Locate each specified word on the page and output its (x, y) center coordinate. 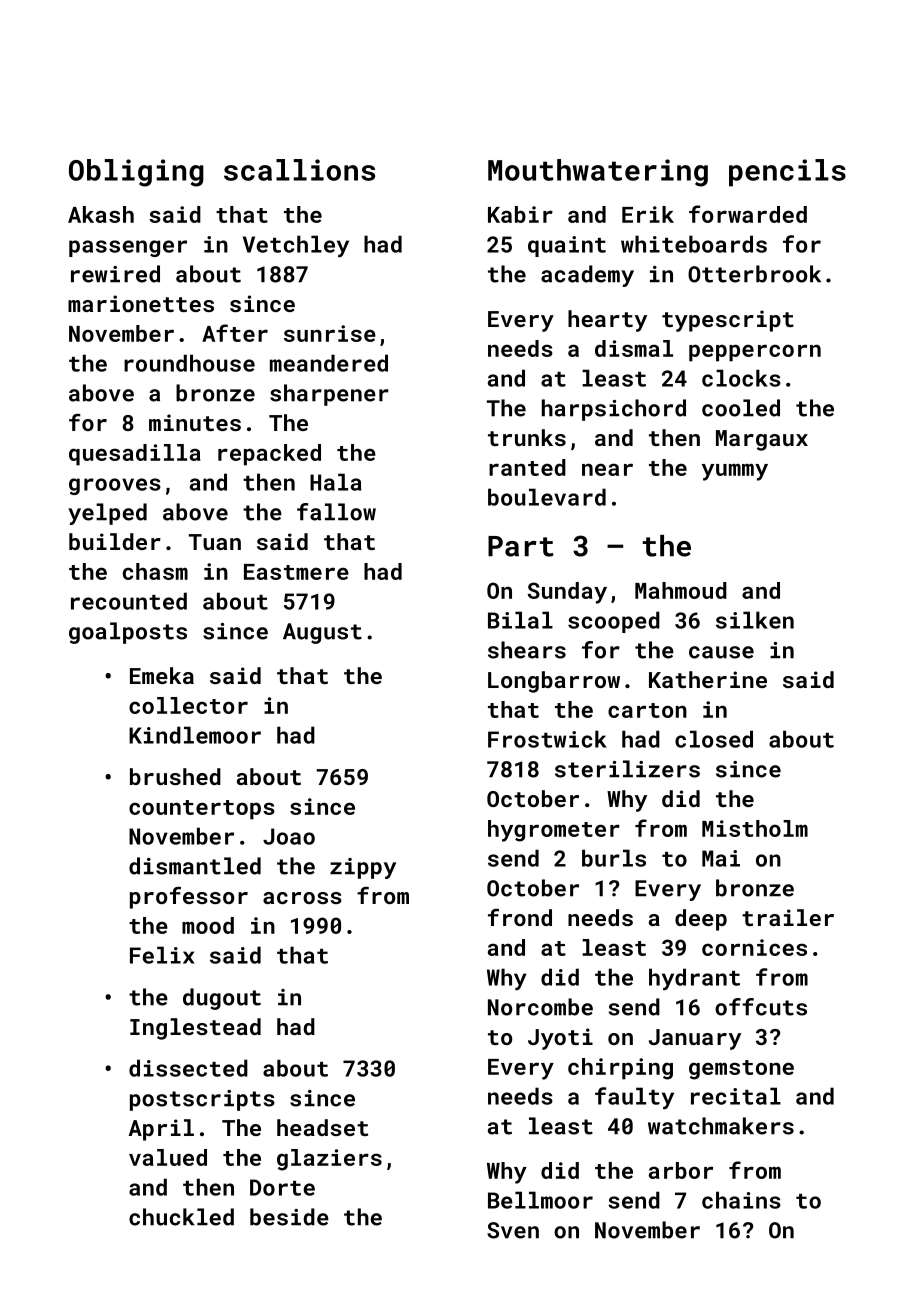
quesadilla (135, 455)
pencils (787, 173)
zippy (363, 868)
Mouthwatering (598, 173)
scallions (299, 170)
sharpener (329, 395)
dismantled (195, 866)
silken (755, 620)
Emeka (162, 675)
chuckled (181, 1217)
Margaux (762, 440)
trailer (788, 917)
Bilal (520, 620)
